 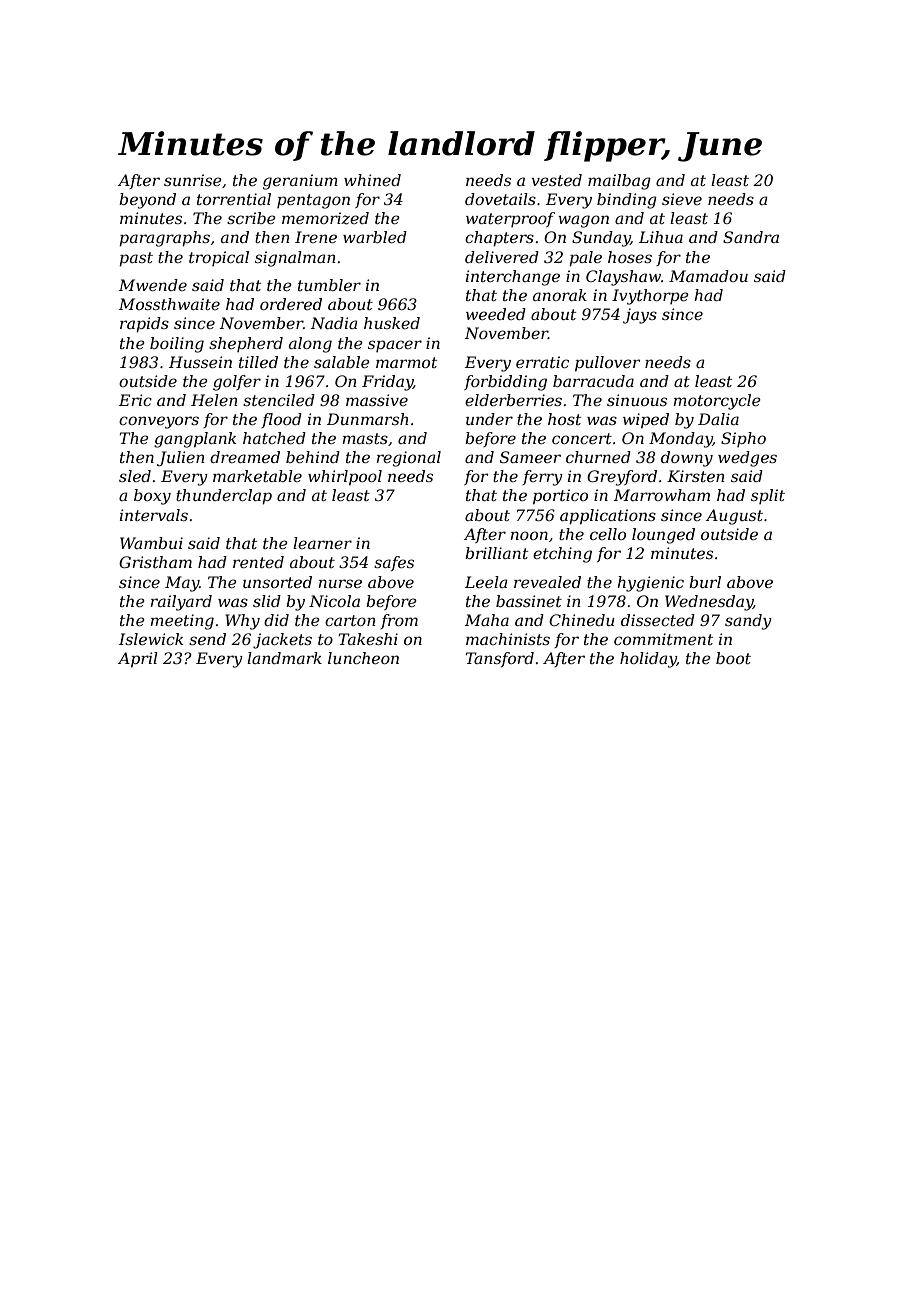 I want to click on Dunmarsh, so click(x=368, y=419).
